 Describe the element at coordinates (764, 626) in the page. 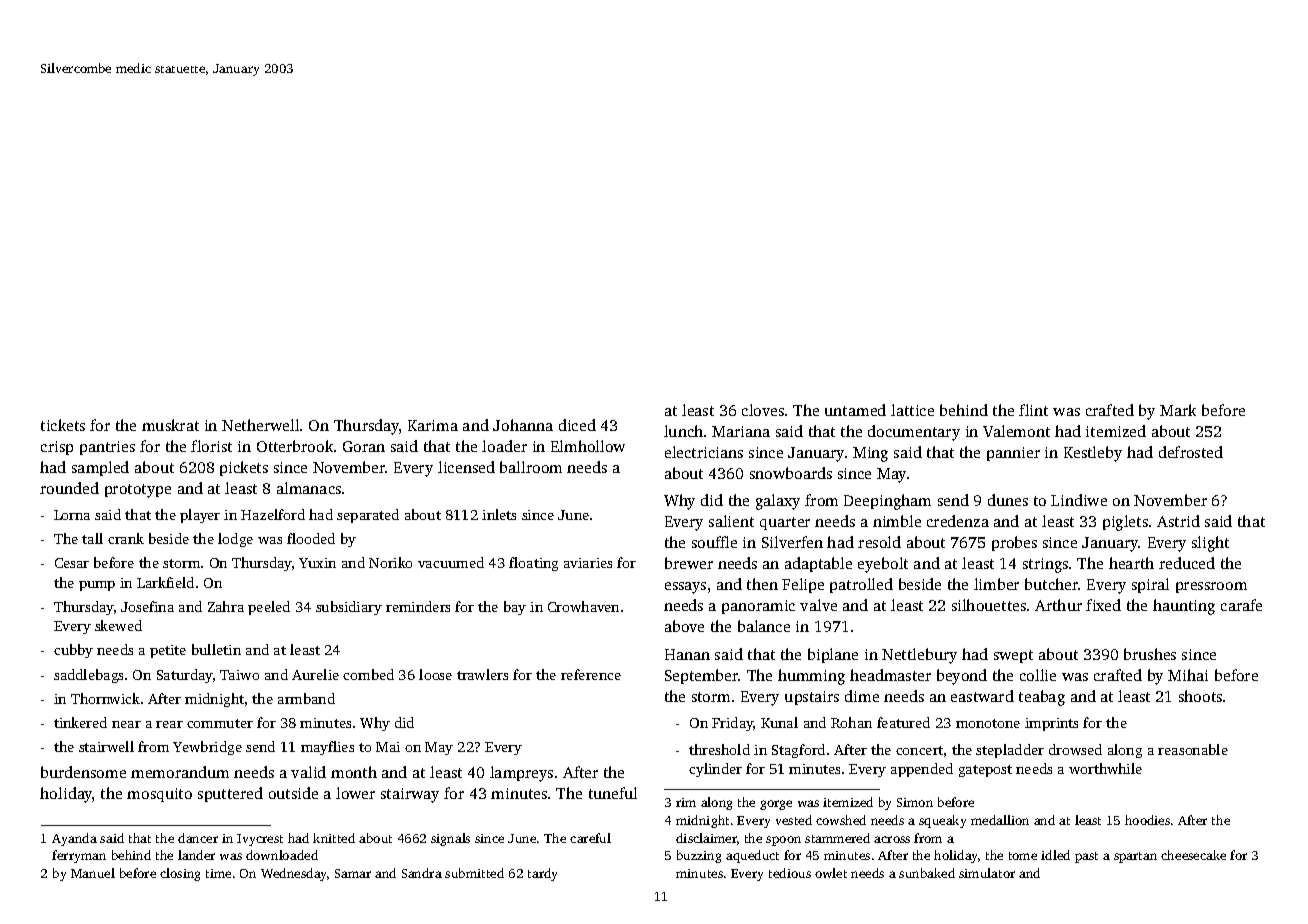

I see `balance` at that location.
